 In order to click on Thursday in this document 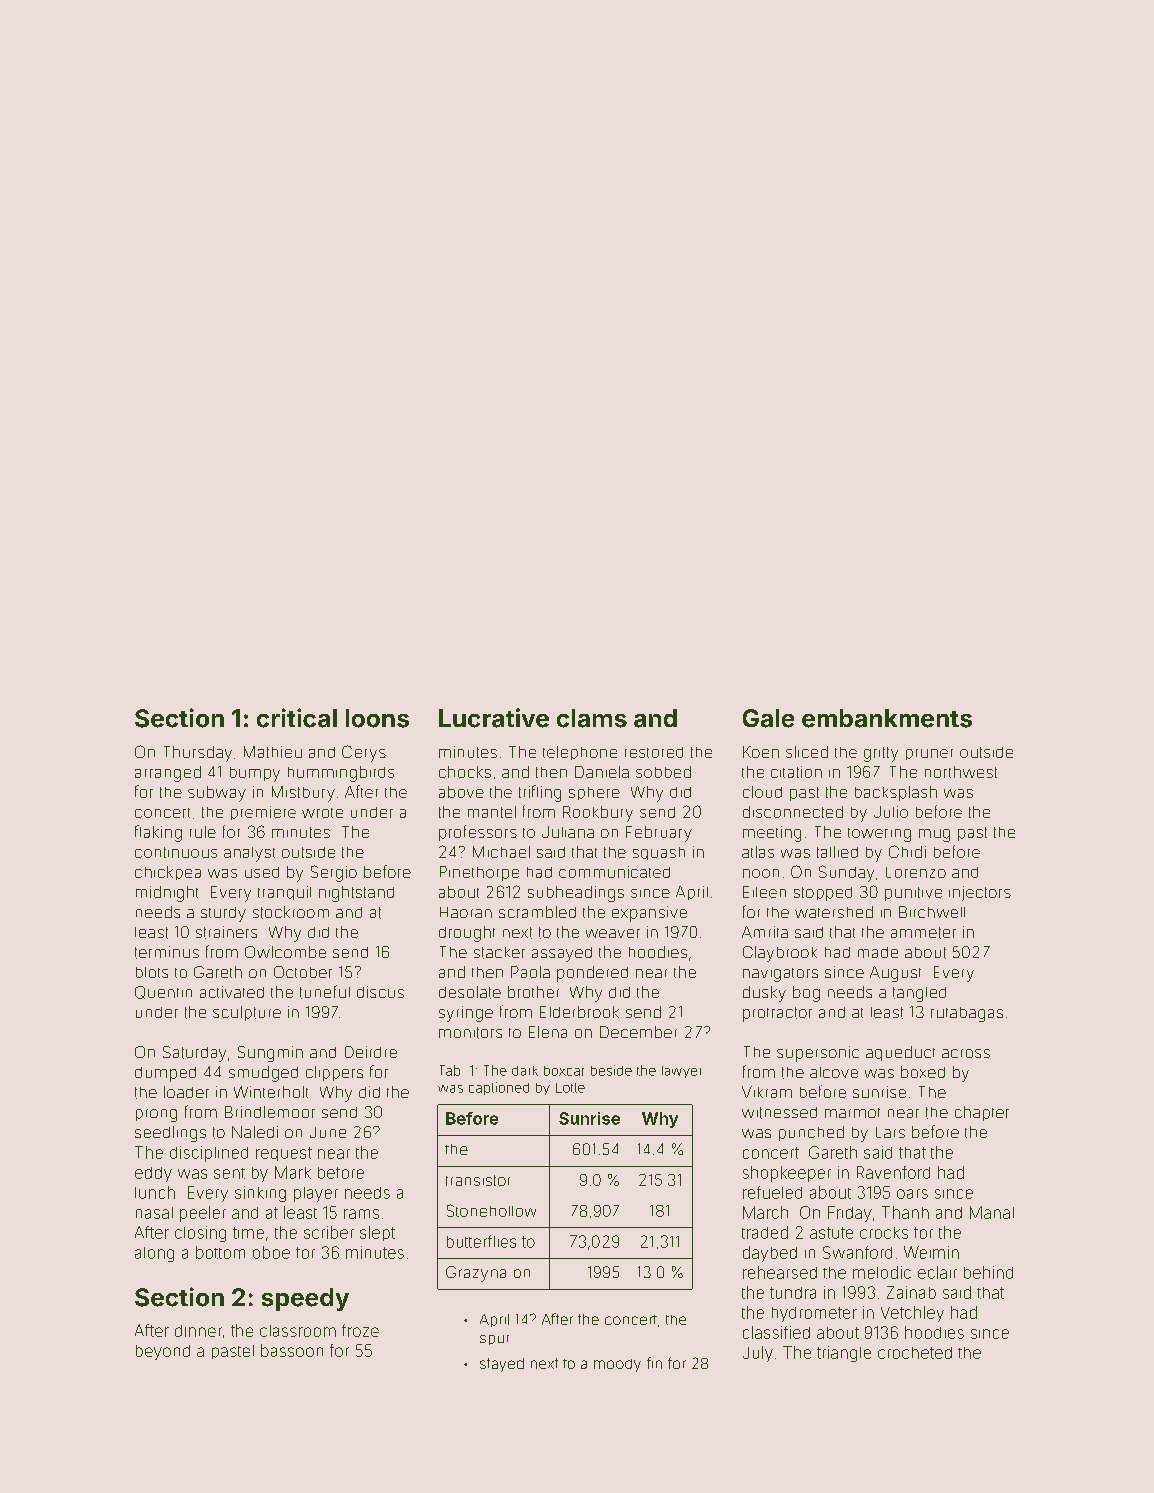, I will do `click(198, 754)`.
